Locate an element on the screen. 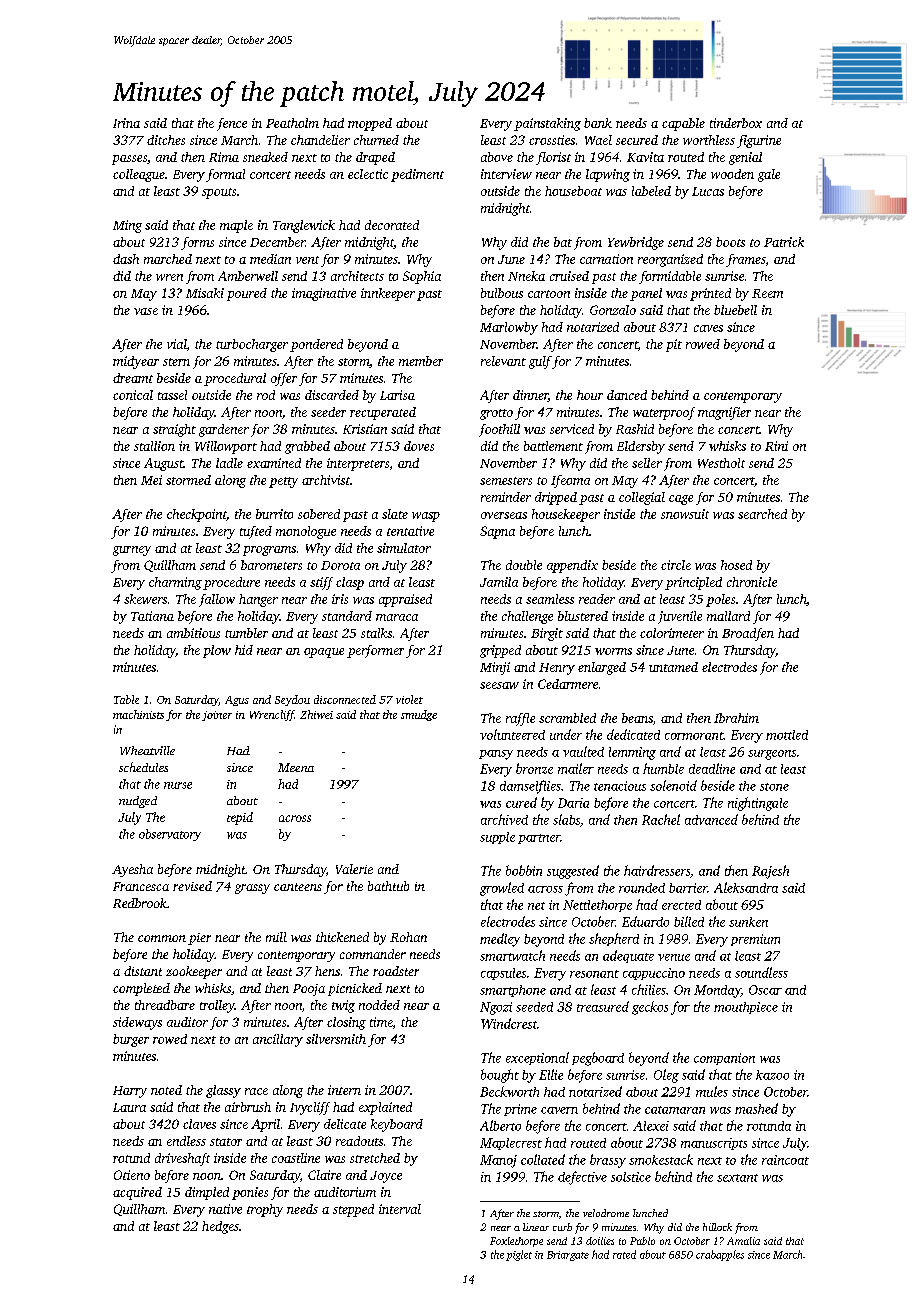 This screenshot has width=924, height=1308. petty is located at coordinates (283, 482).
